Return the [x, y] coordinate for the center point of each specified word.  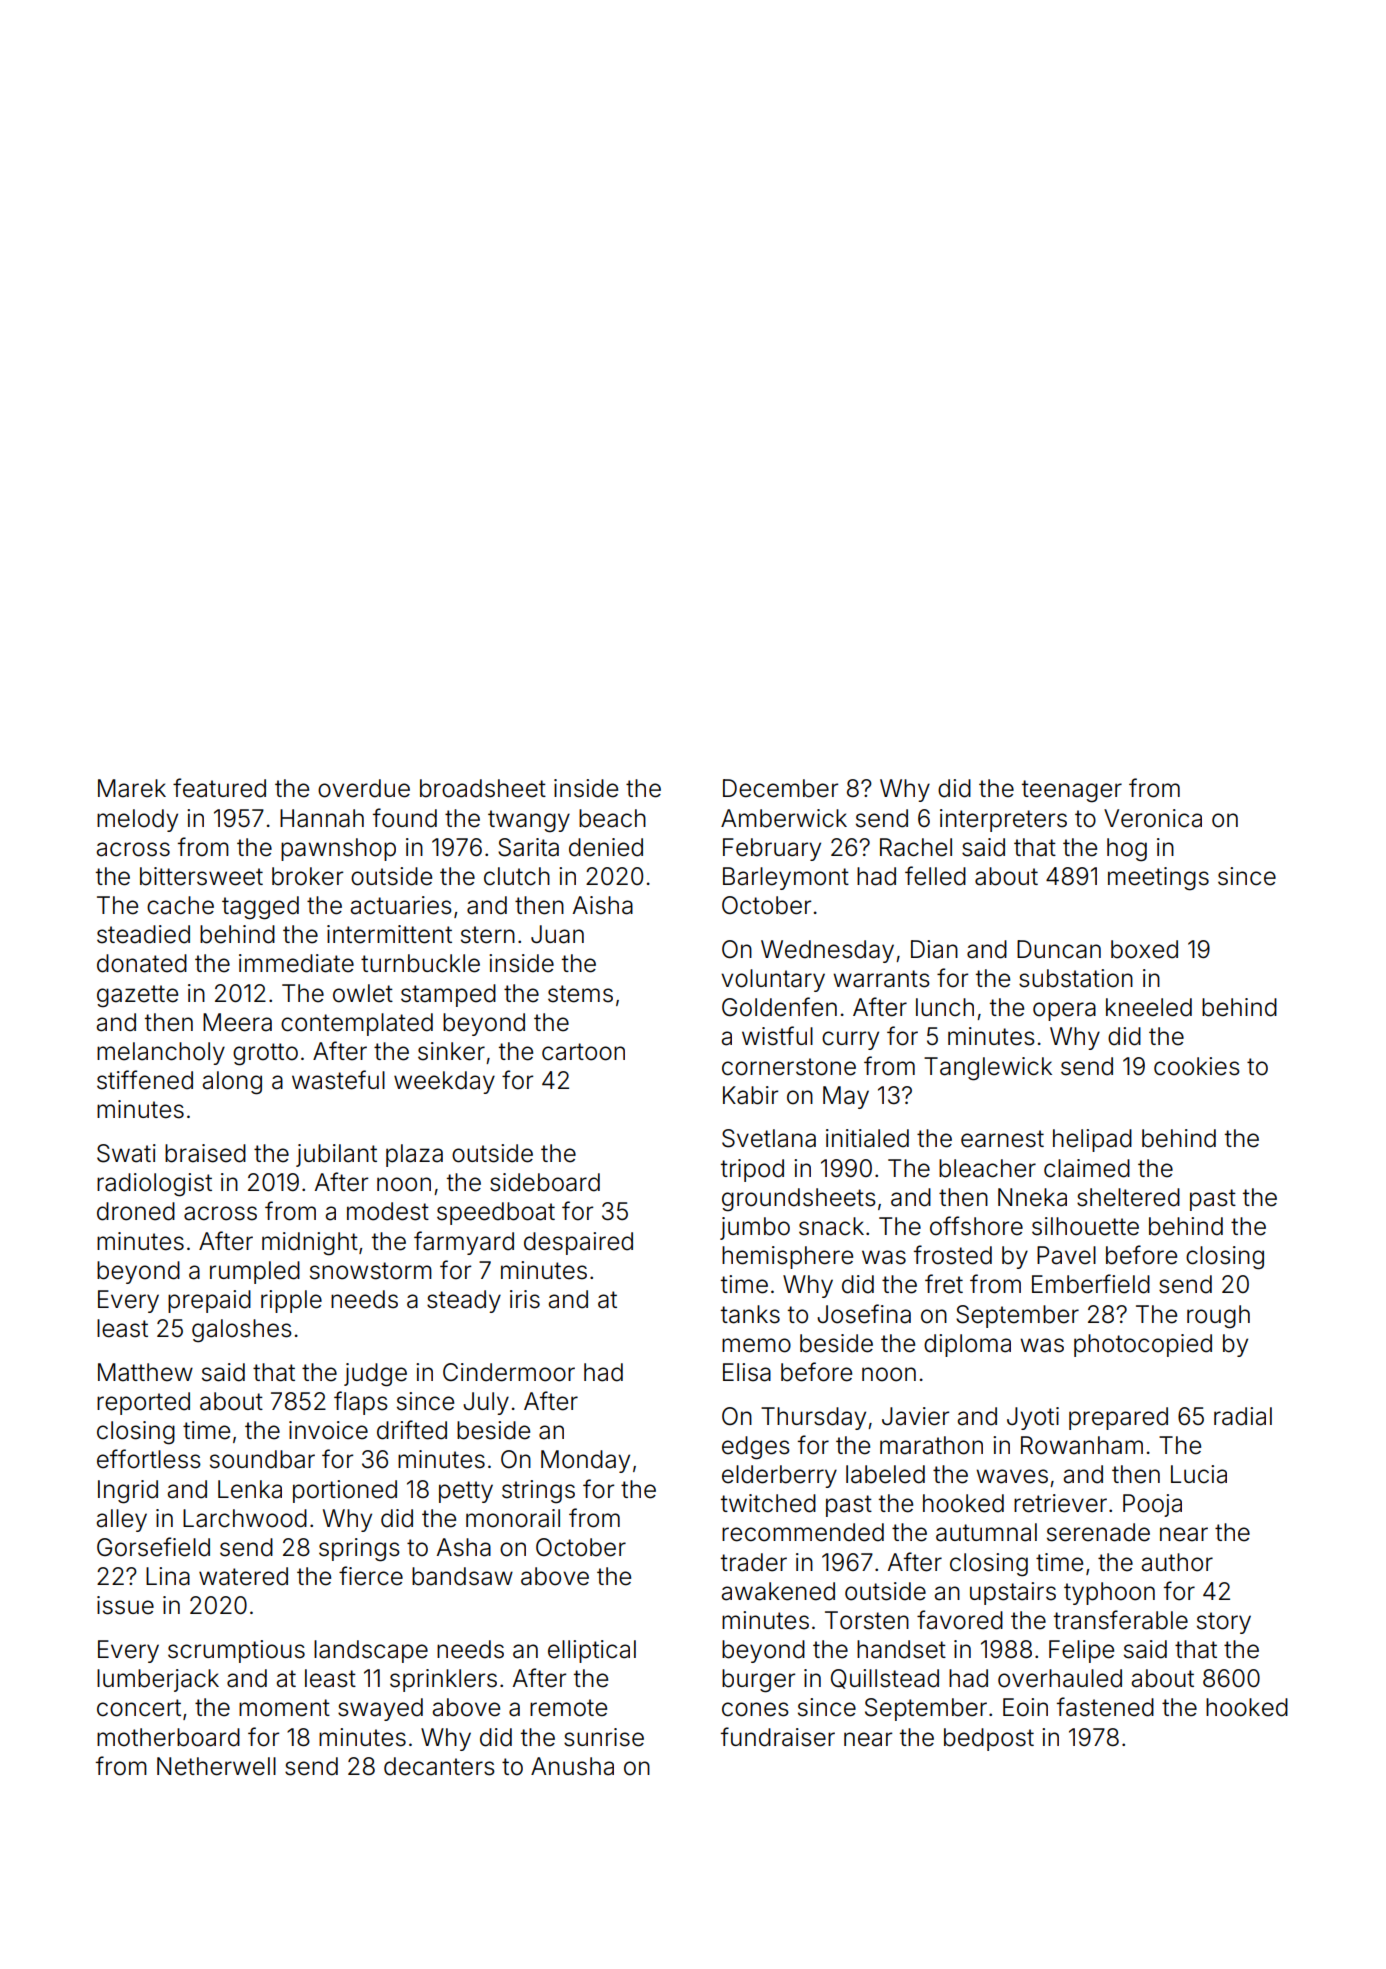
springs [359, 1550]
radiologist [154, 1185]
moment [284, 1708]
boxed [1144, 949]
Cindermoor [509, 1372]
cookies [1197, 1066]
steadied [143, 934]
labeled [885, 1474]
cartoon [583, 1052]
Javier [915, 1416]
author [1177, 1562]
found [405, 818]
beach [612, 818]
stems [580, 994]
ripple [291, 1301]
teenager [1072, 791]
